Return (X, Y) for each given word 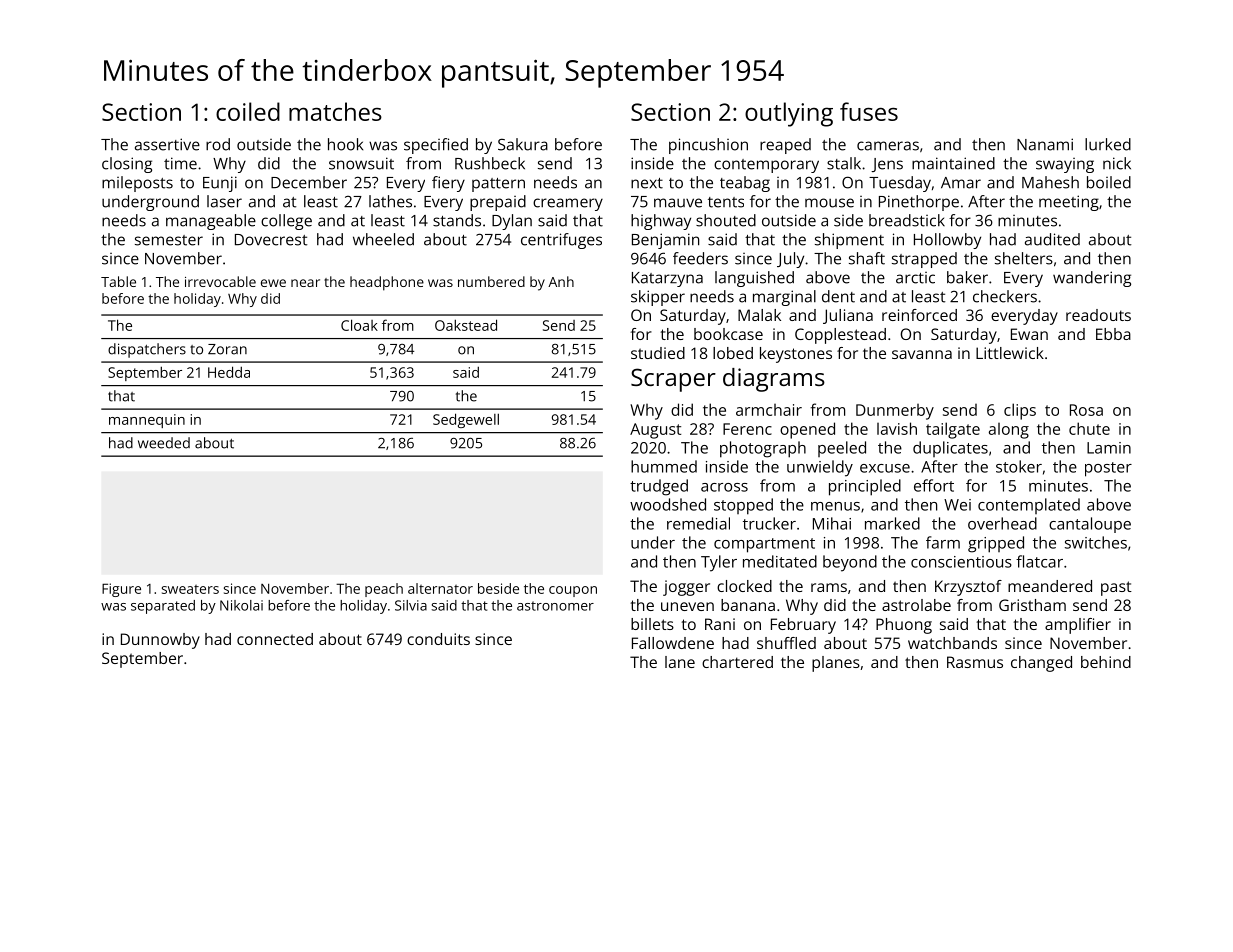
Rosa (1086, 410)
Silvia (411, 605)
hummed (664, 466)
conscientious (961, 562)
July (790, 260)
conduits (438, 639)
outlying (789, 114)
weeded (164, 443)
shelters (1024, 258)
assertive (167, 144)
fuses (869, 111)
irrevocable (220, 281)
